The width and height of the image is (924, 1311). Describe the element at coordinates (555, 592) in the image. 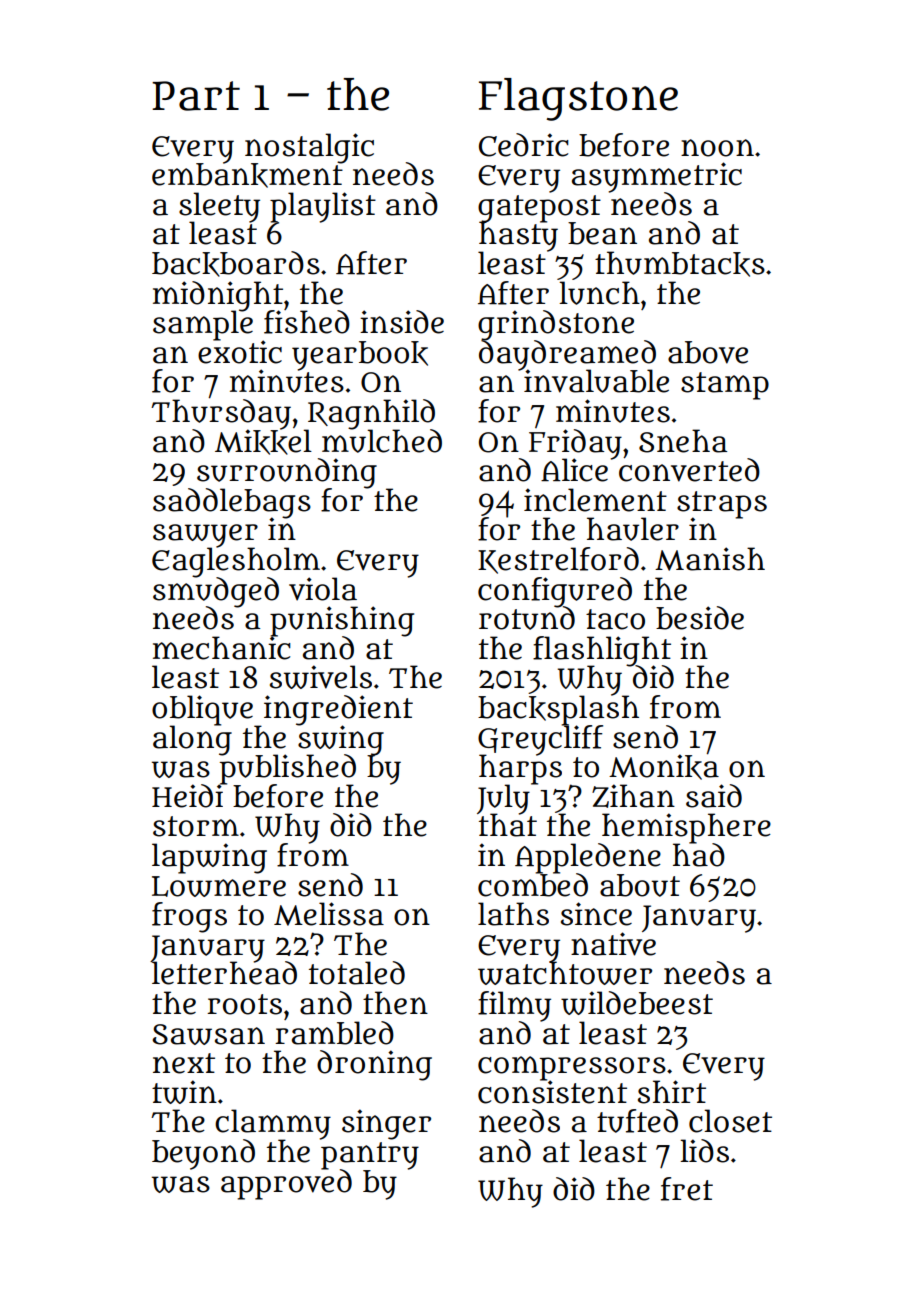

I see `configured` at that location.
